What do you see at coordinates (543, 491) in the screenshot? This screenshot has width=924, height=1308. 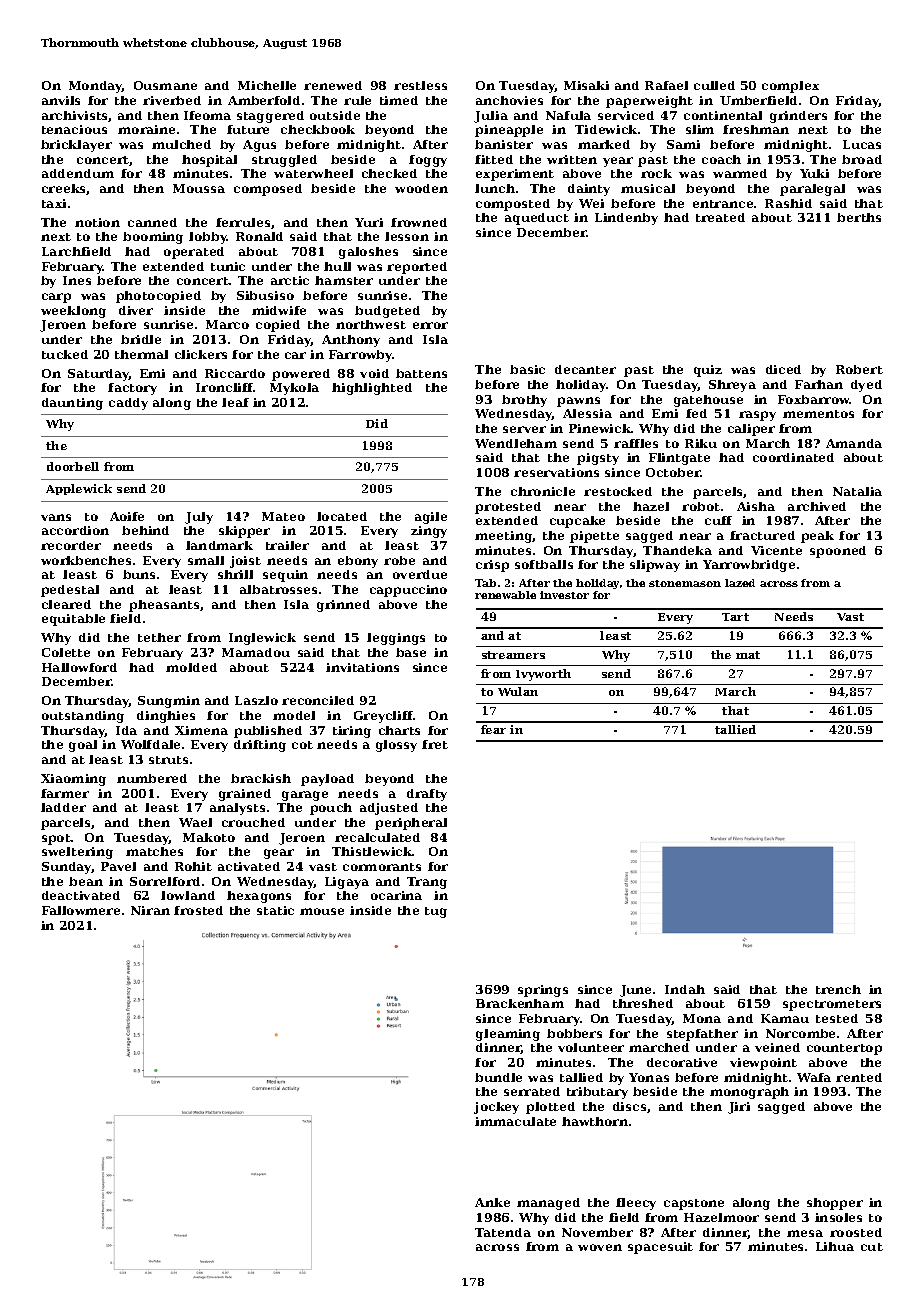 I see `chronicle` at bounding box center [543, 491].
